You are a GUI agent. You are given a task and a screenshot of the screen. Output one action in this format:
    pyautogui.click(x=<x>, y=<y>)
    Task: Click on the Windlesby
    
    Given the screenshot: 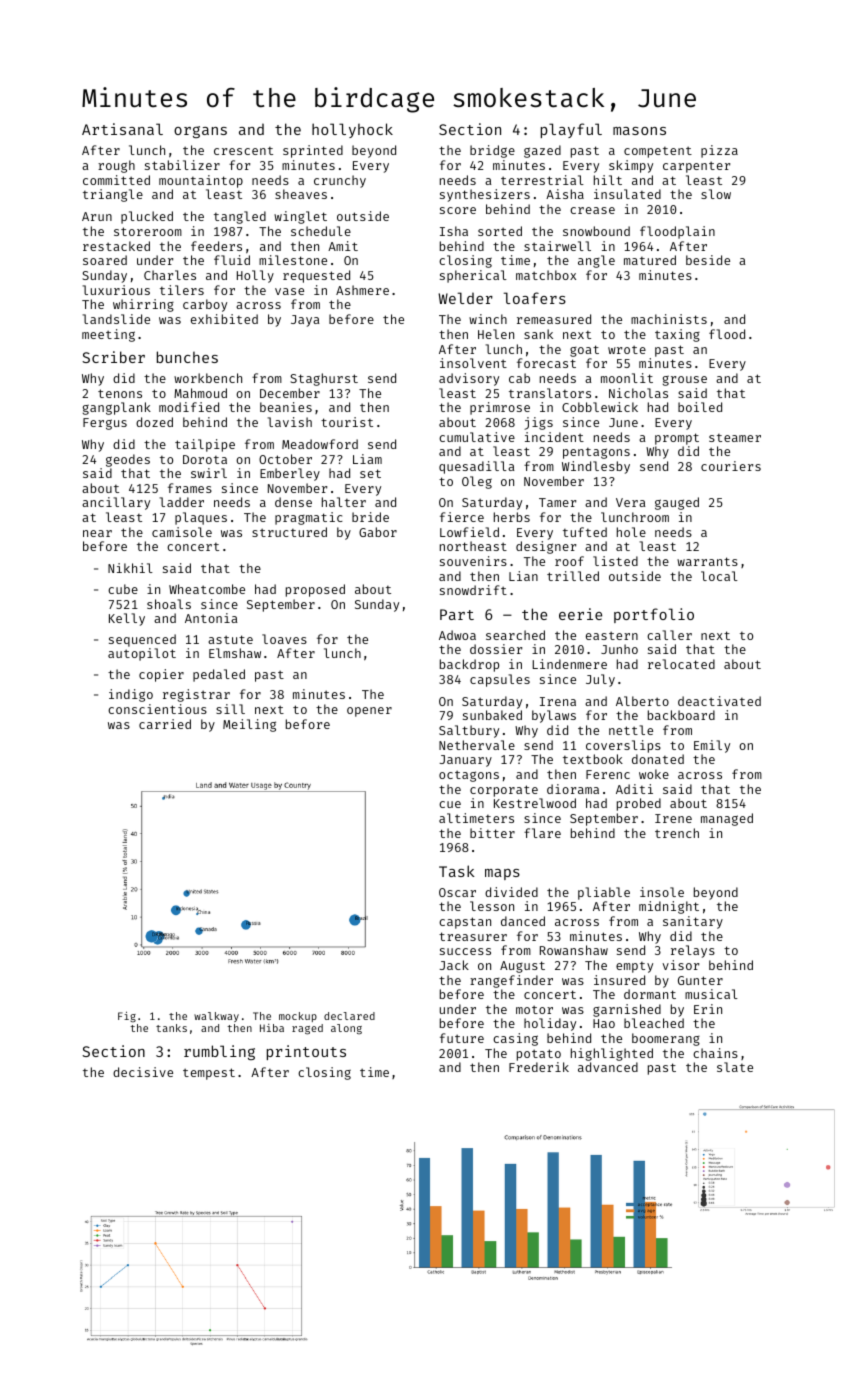 What is the action you would take?
    pyautogui.click(x=596, y=467)
